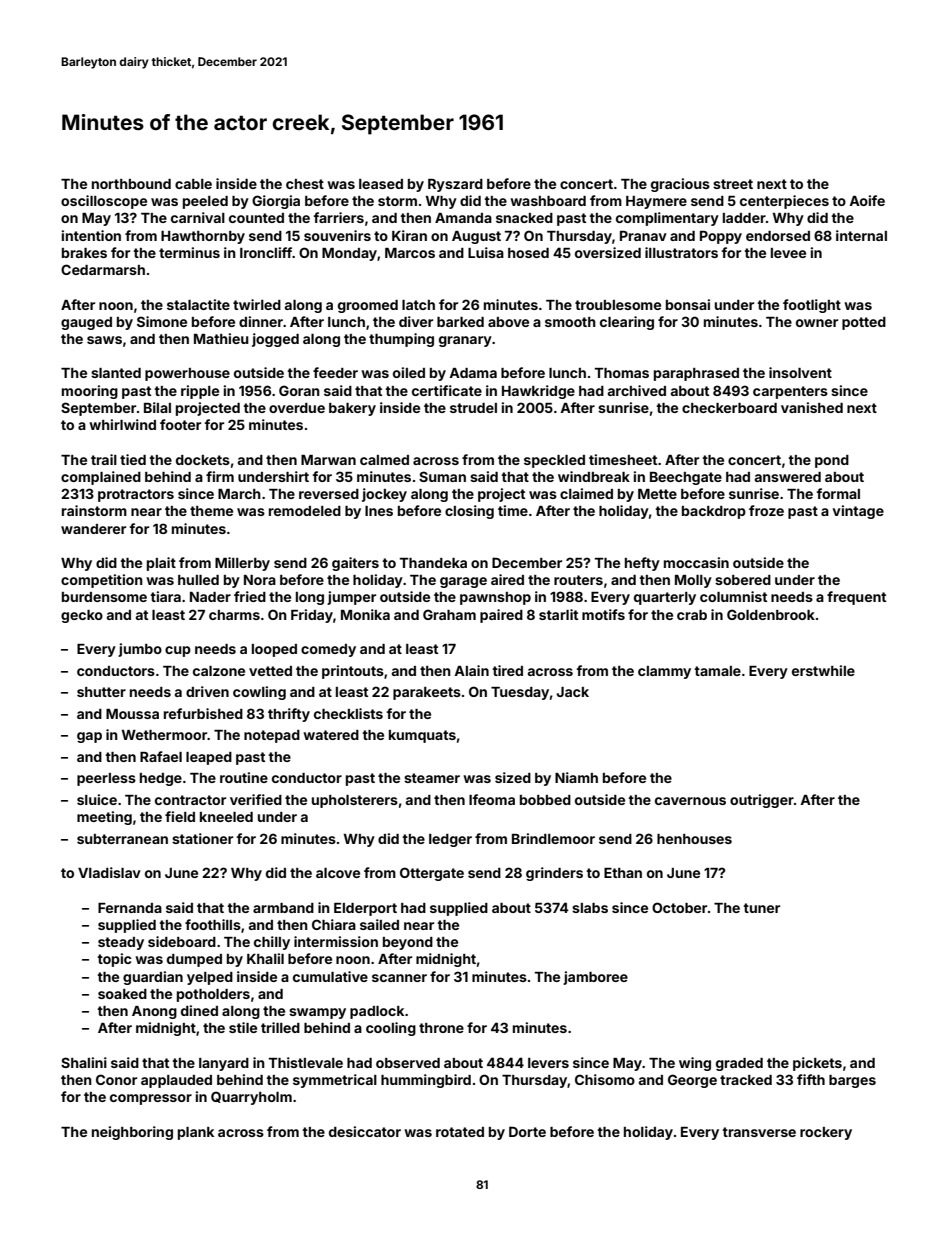  What do you see at coordinates (548, 1063) in the page?
I see `levers` at bounding box center [548, 1063].
